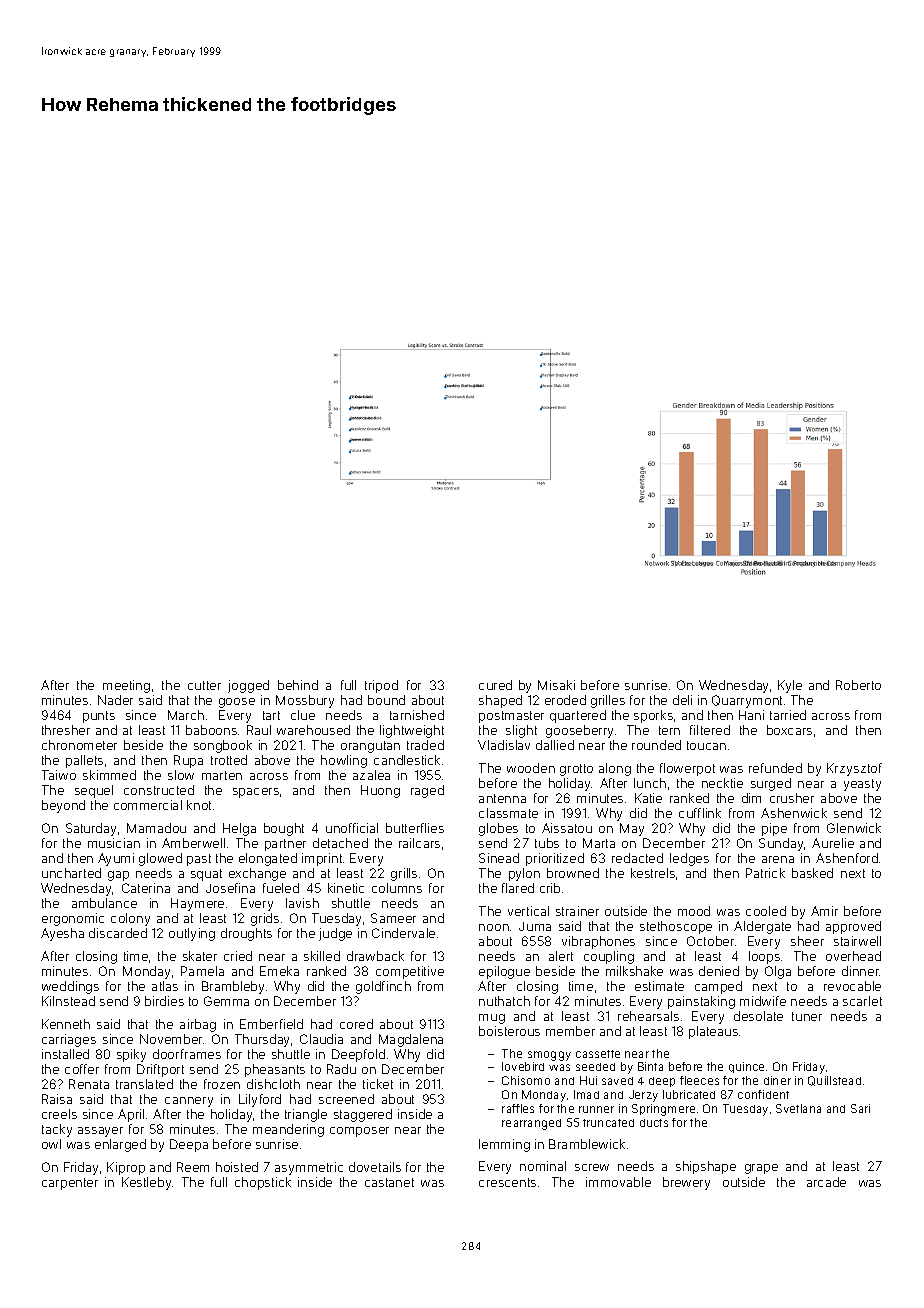 The width and height of the screenshot is (924, 1308). What do you see at coordinates (706, 745) in the screenshot?
I see `toucan` at bounding box center [706, 745].
